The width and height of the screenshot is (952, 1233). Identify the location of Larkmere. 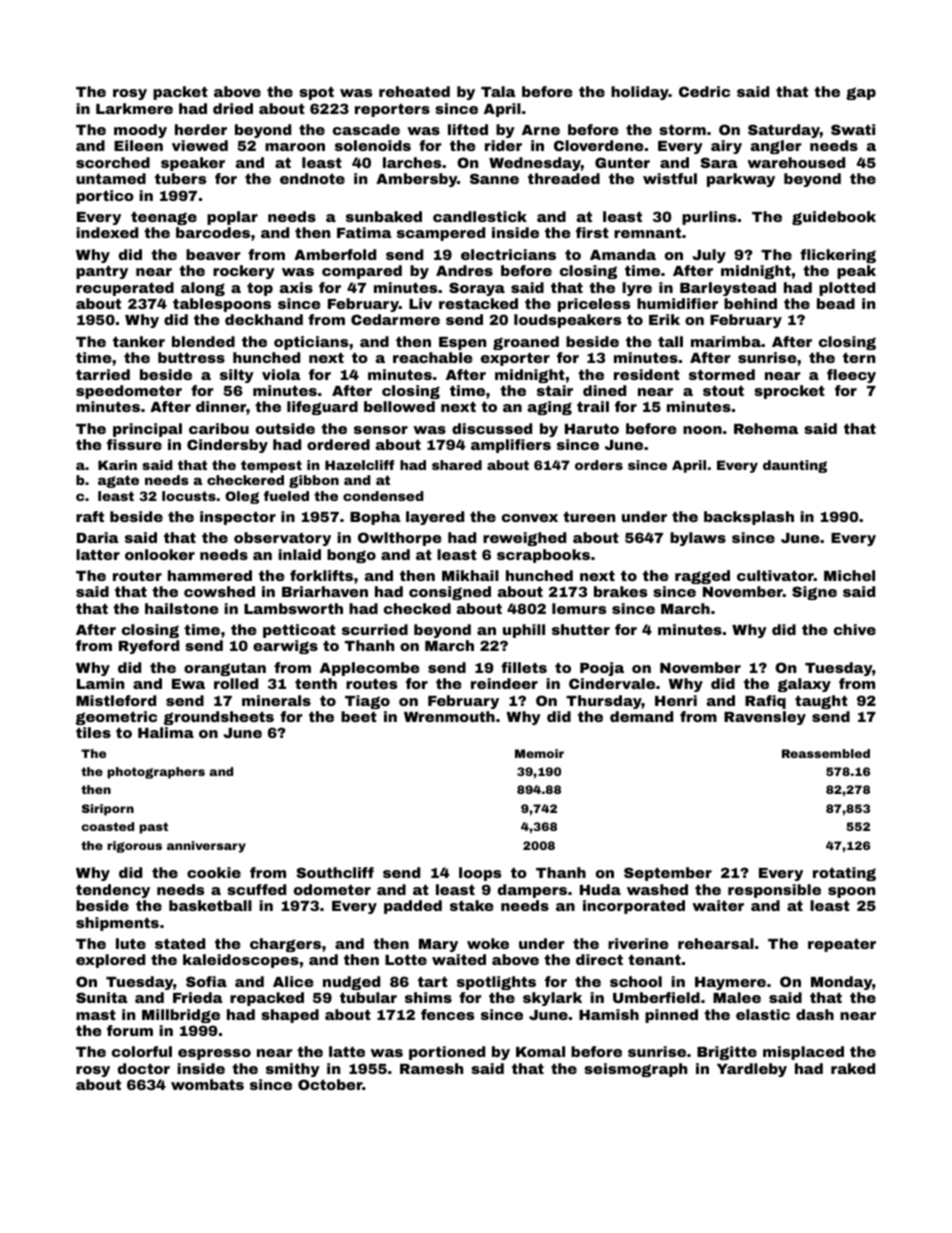
(134, 108).
